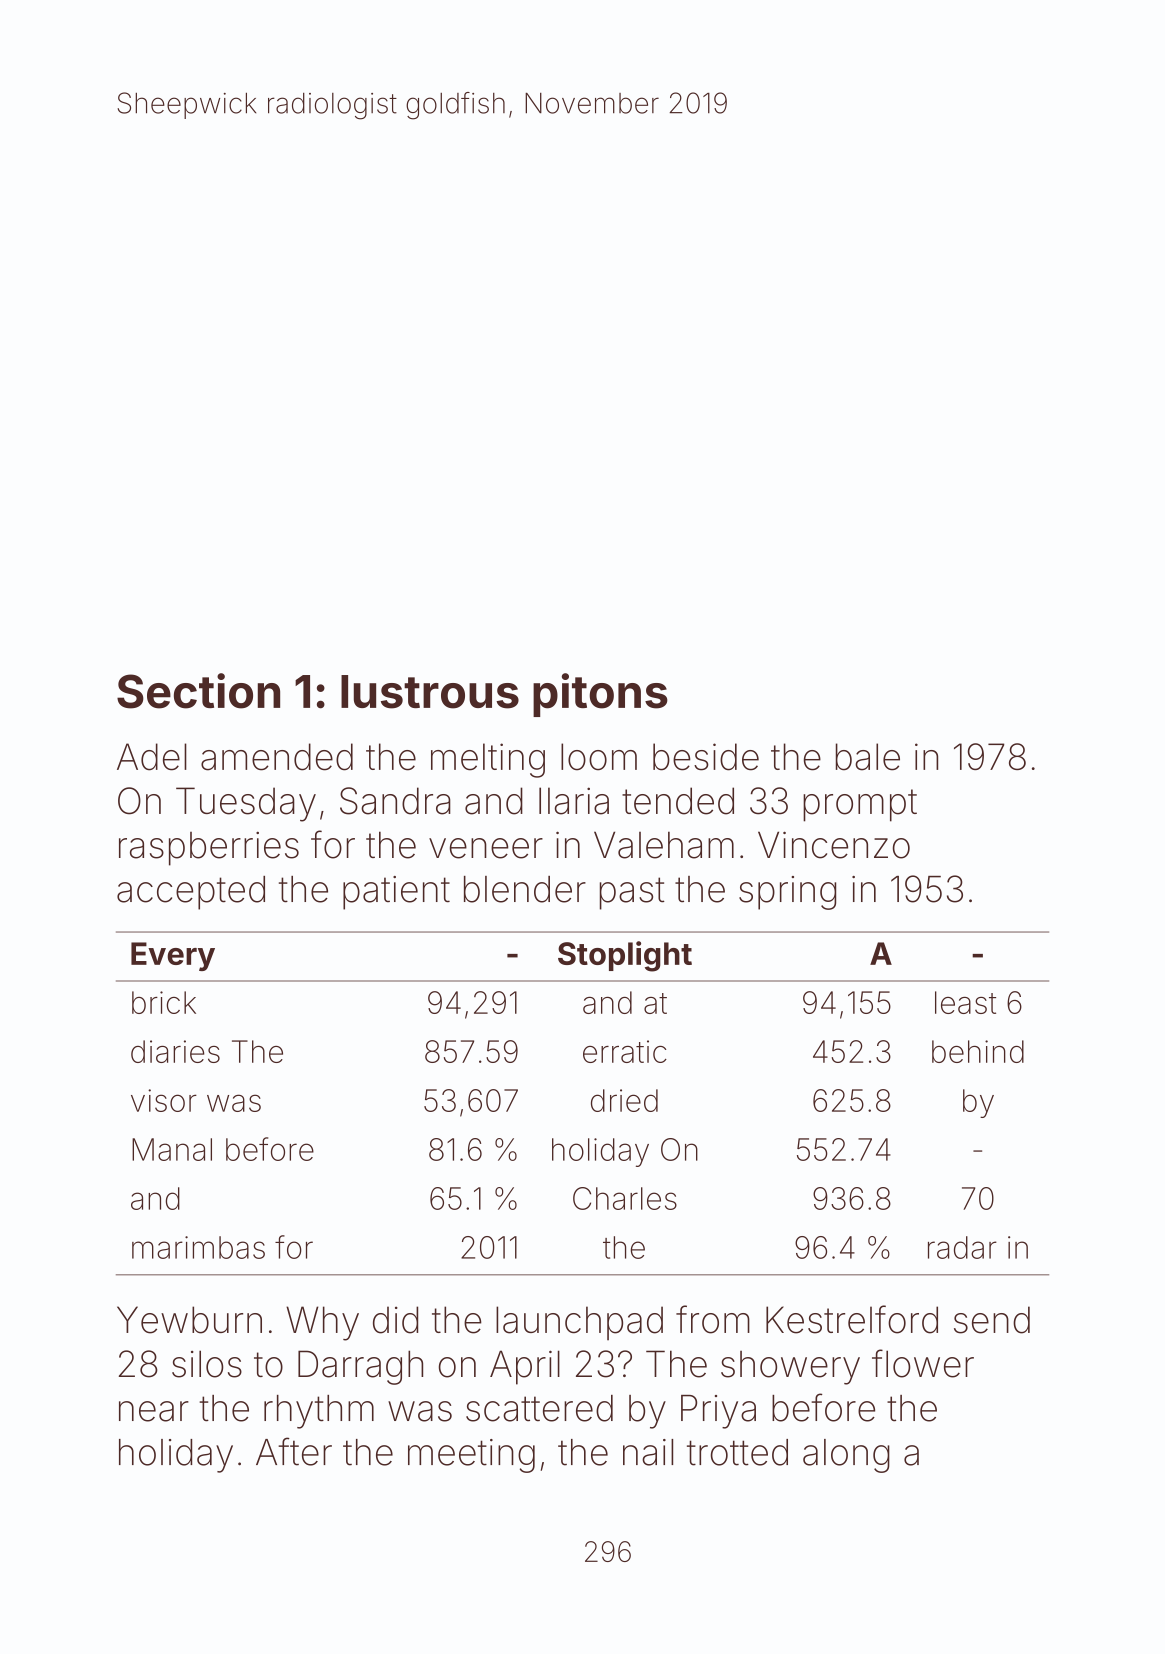  I want to click on amended, so click(277, 757).
